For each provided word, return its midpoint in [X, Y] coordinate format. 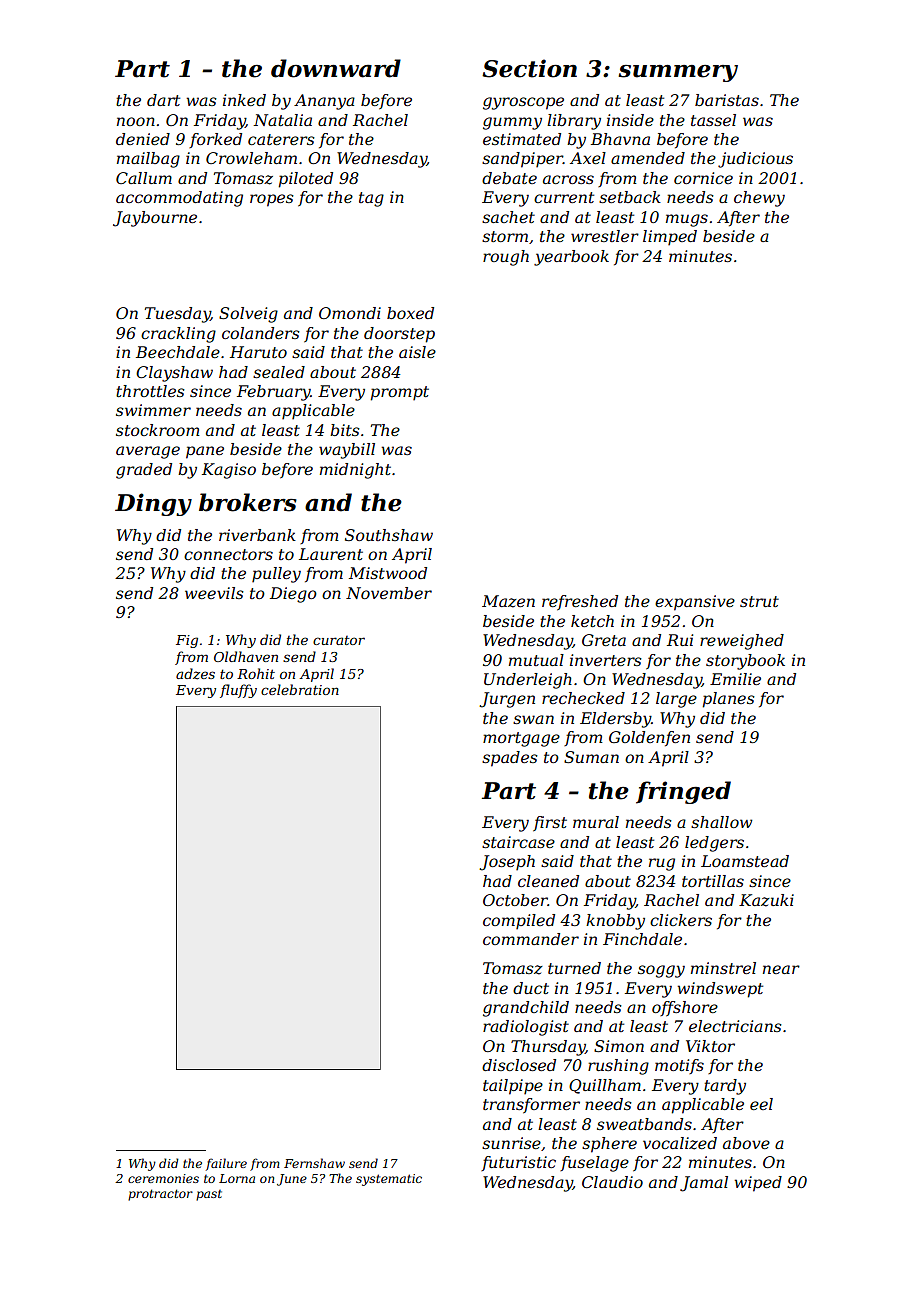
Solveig [248, 315]
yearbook [571, 258]
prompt [400, 393]
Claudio [612, 1182]
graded [144, 471]
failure [226, 1164]
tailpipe [513, 1087]
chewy [759, 199]
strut [759, 601]
